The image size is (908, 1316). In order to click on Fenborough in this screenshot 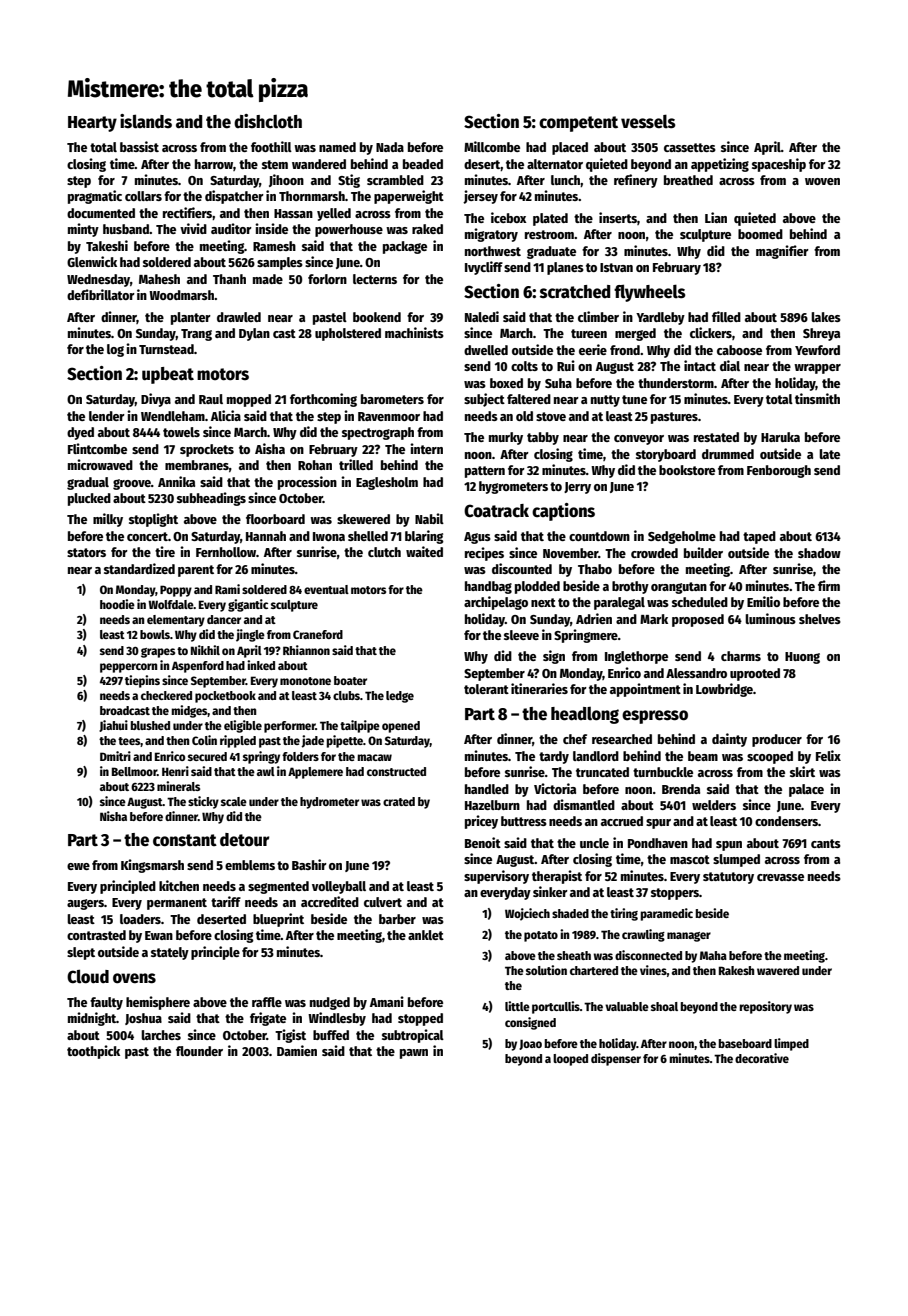, I will do `click(779, 471)`.
